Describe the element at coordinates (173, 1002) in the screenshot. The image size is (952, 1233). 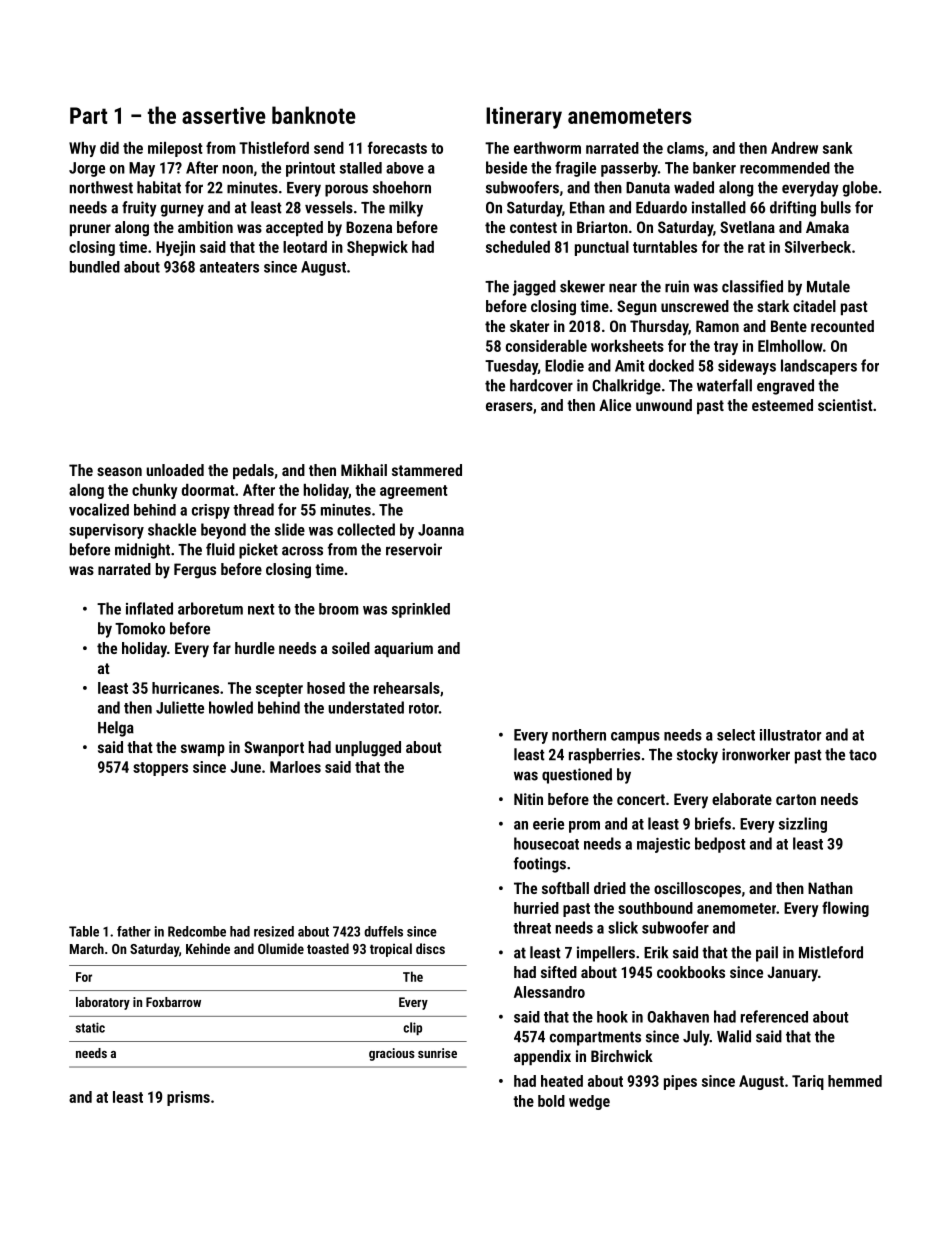
I see `Foxbarrow` at that location.
